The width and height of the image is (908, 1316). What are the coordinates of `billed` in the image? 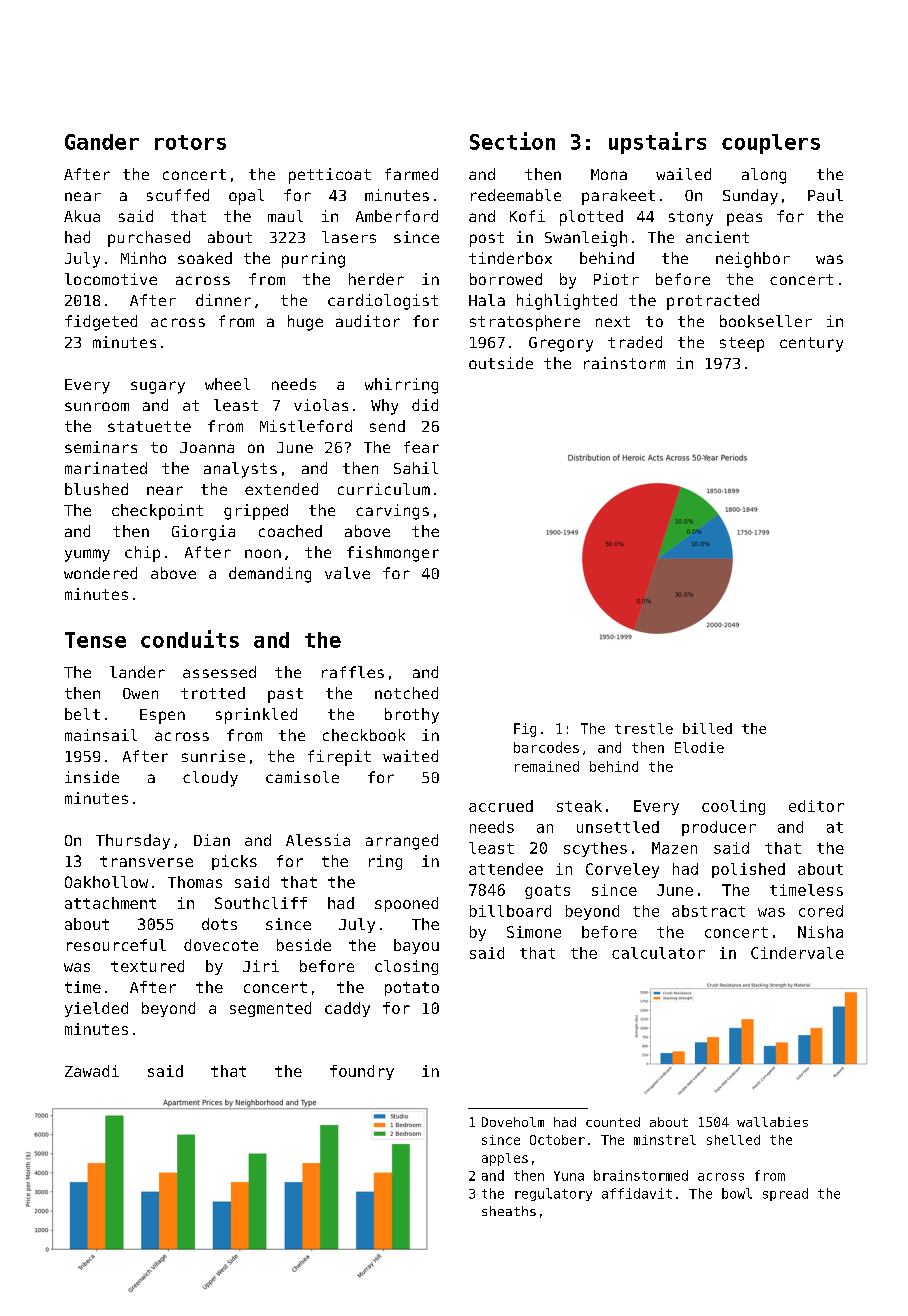 It's located at (707, 728).
